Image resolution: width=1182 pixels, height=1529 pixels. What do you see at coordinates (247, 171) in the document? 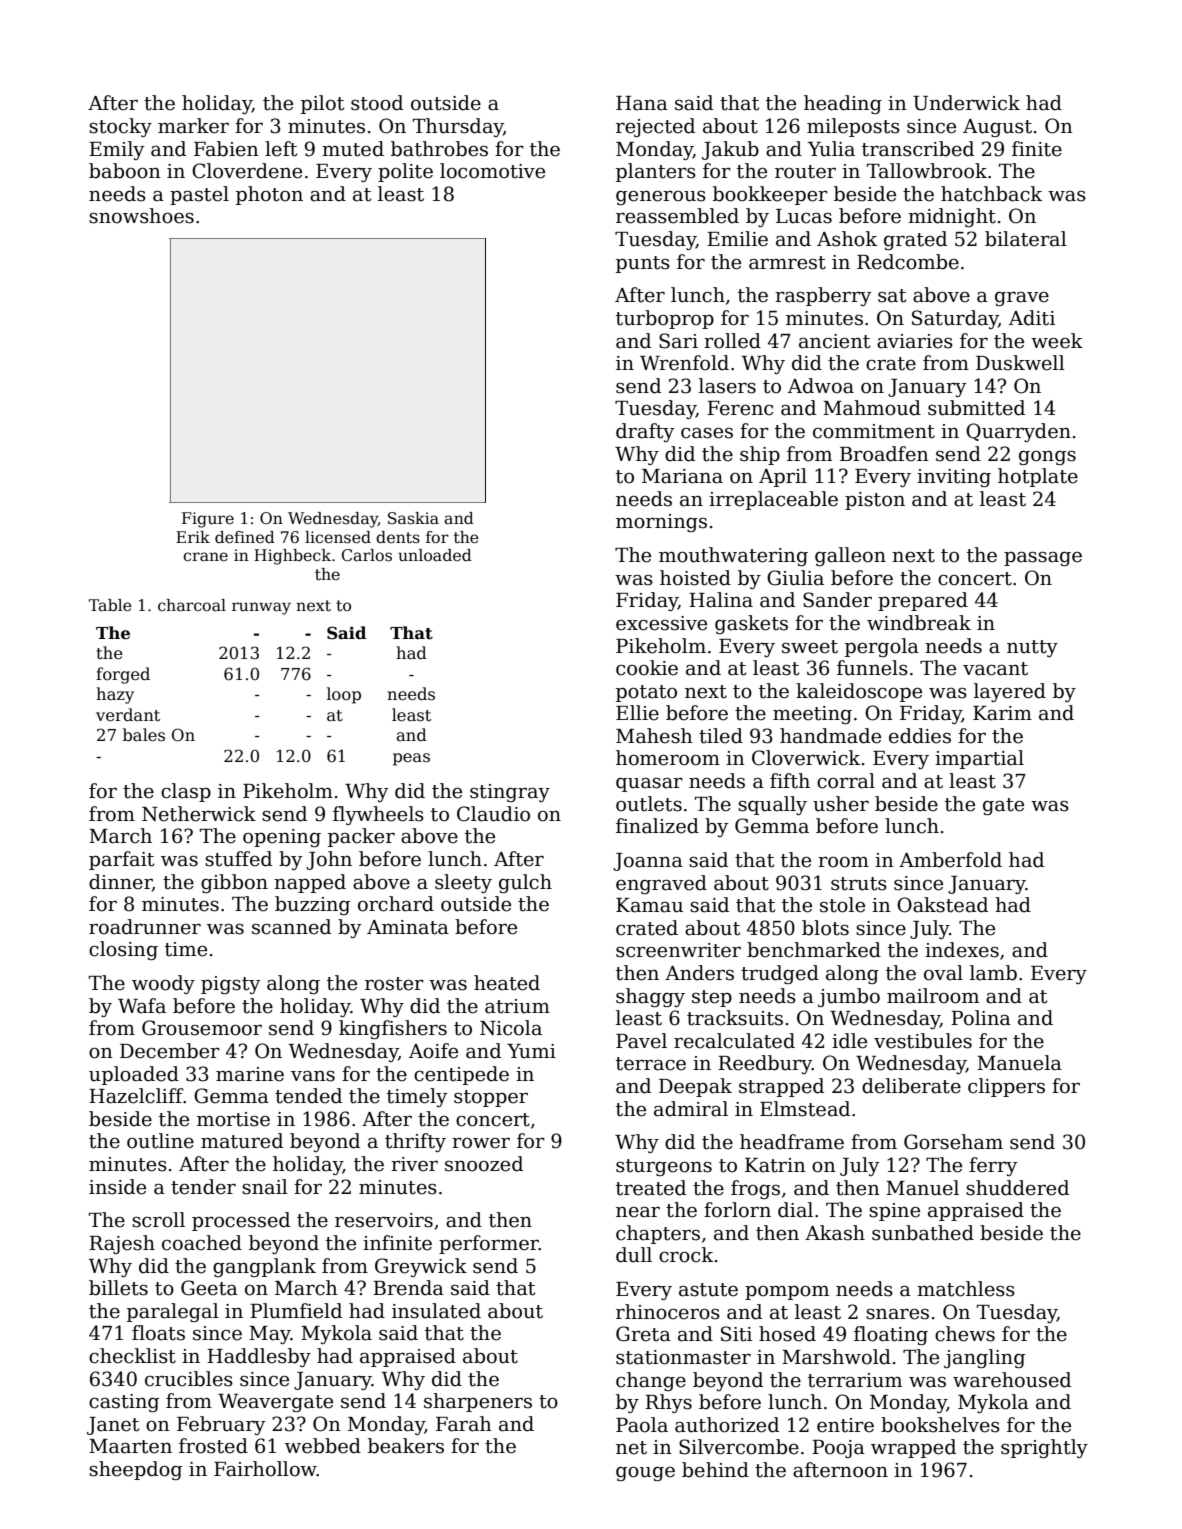
I see `Cloverdene` at bounding box center [247, 171].
